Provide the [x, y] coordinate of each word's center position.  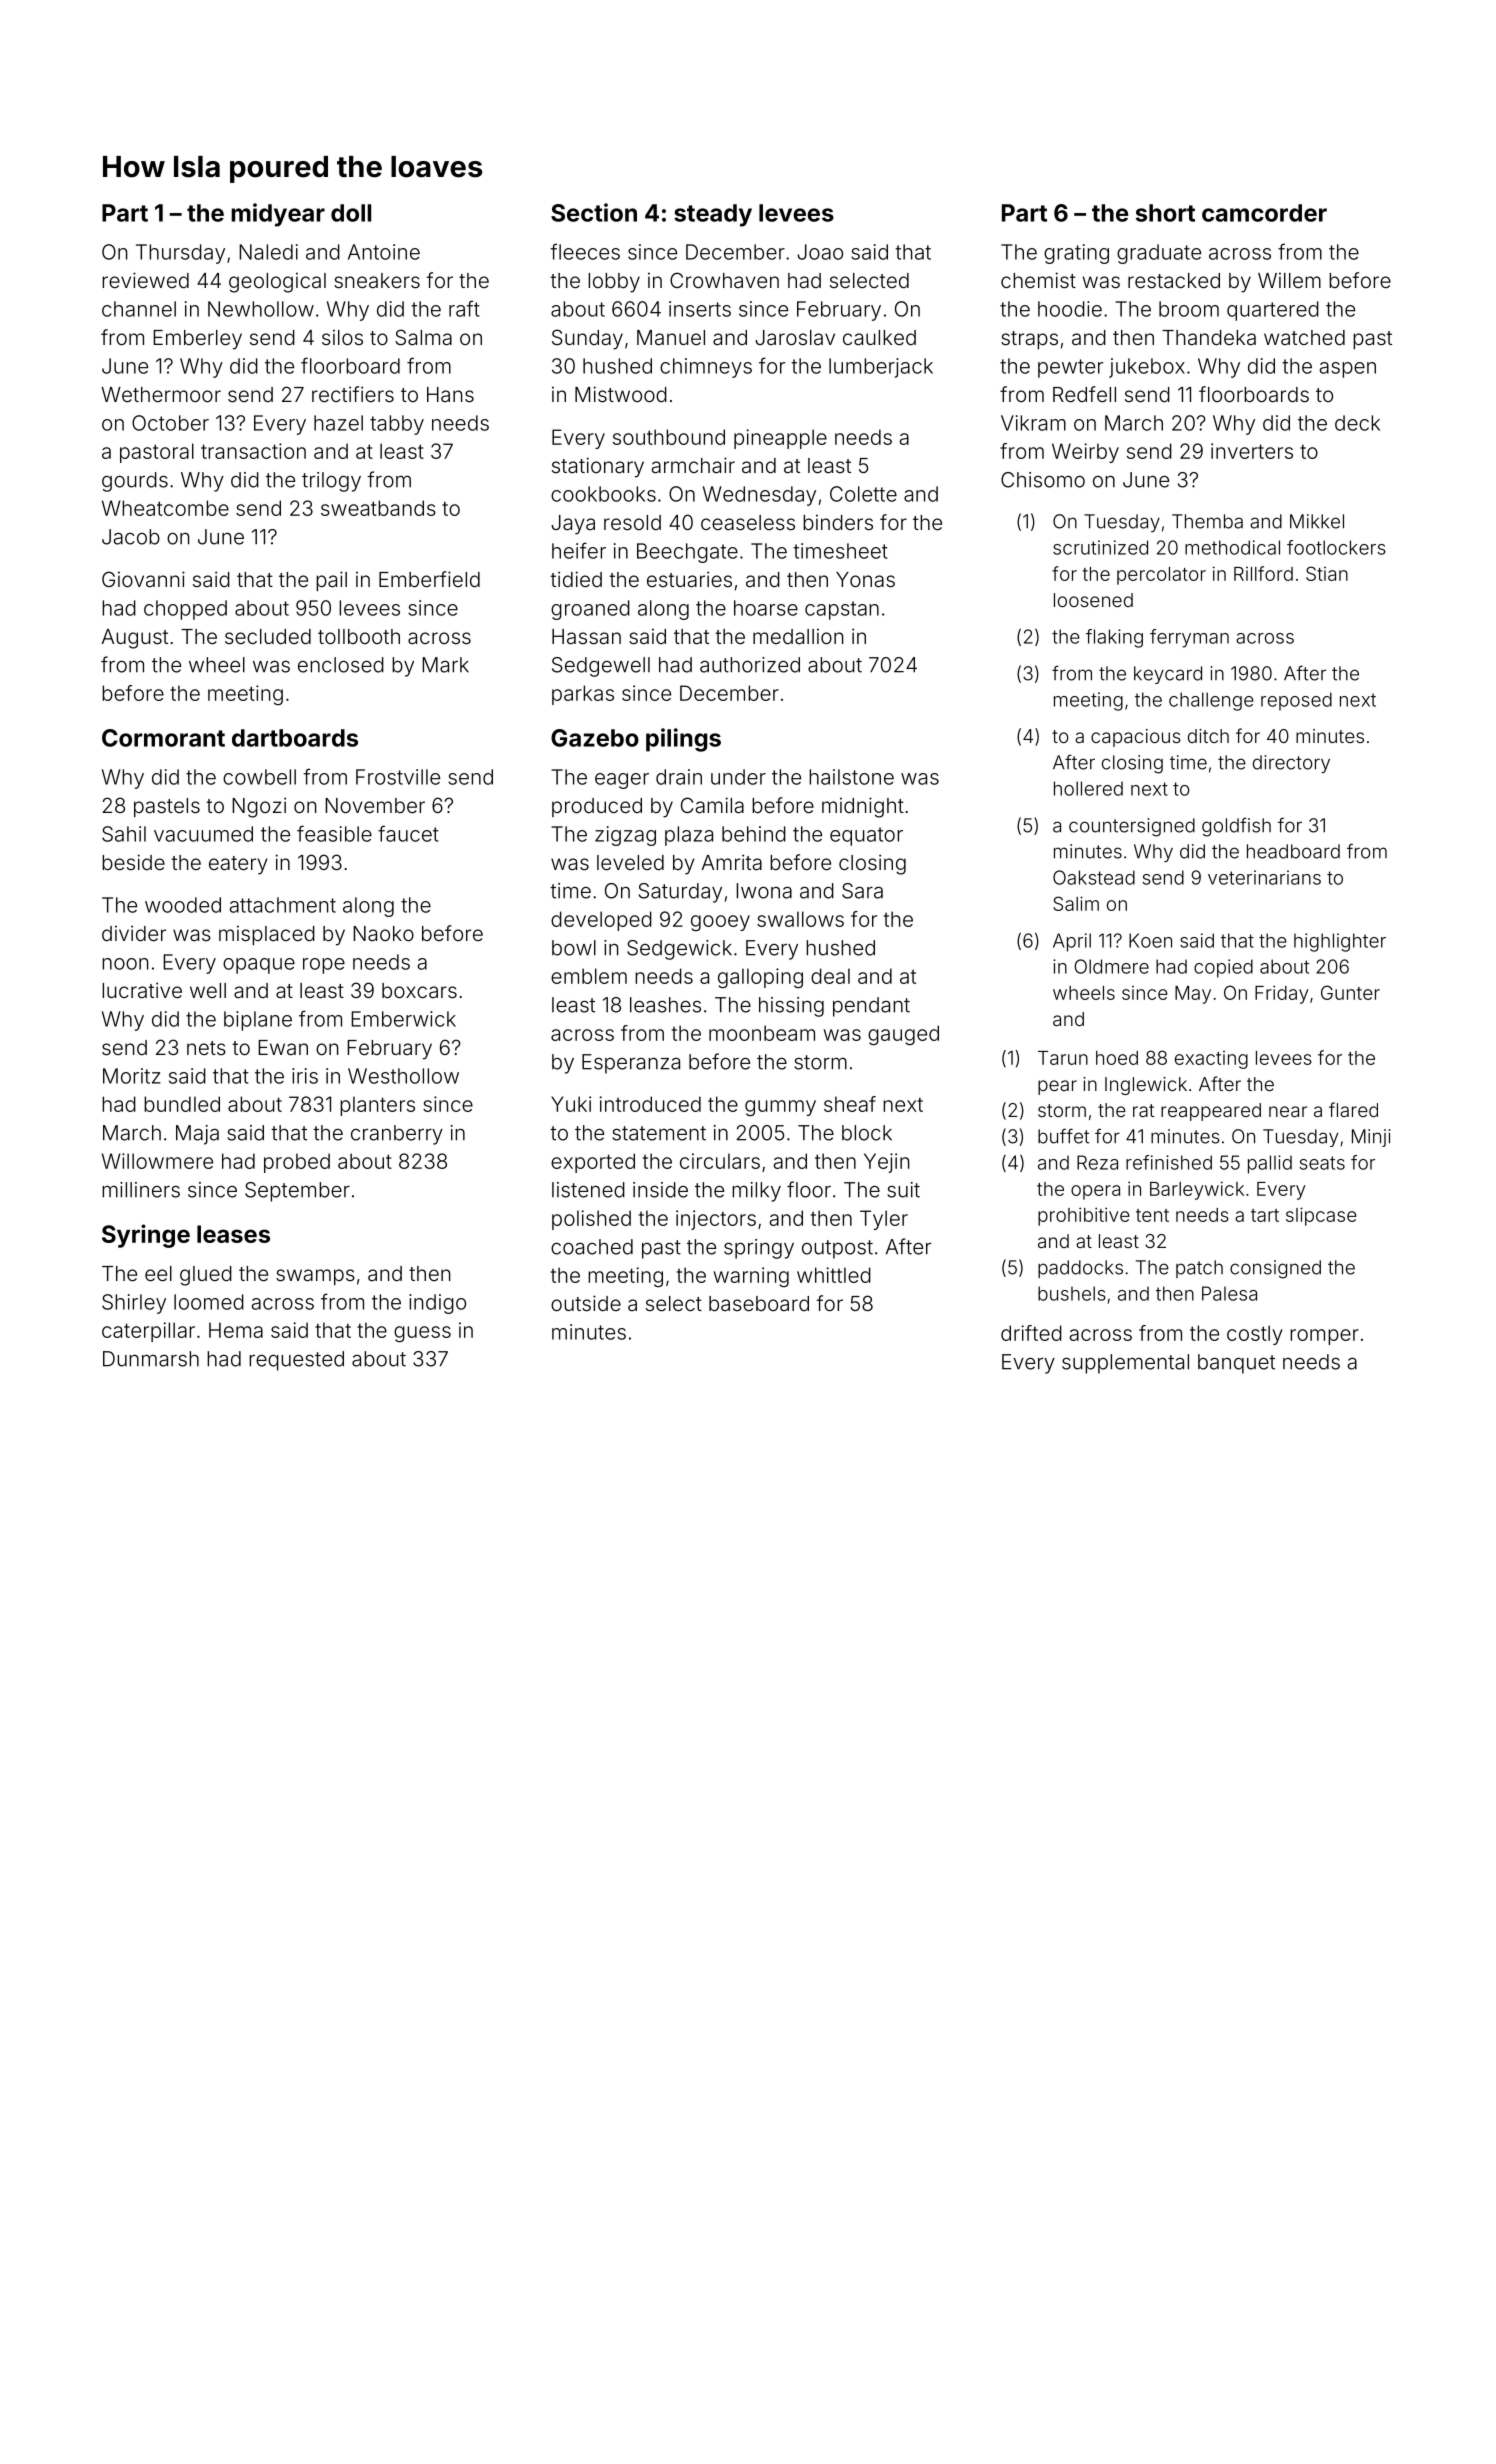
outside [586, 1303]
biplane [258, 1021]
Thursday [180, 254]
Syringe [146, 1236]
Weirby [1085, 453]
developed [601, 921]
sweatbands [378, 508]
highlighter [1340, 942]
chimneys [706, 368]
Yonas [865, 579]
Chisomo [1043, 480]
